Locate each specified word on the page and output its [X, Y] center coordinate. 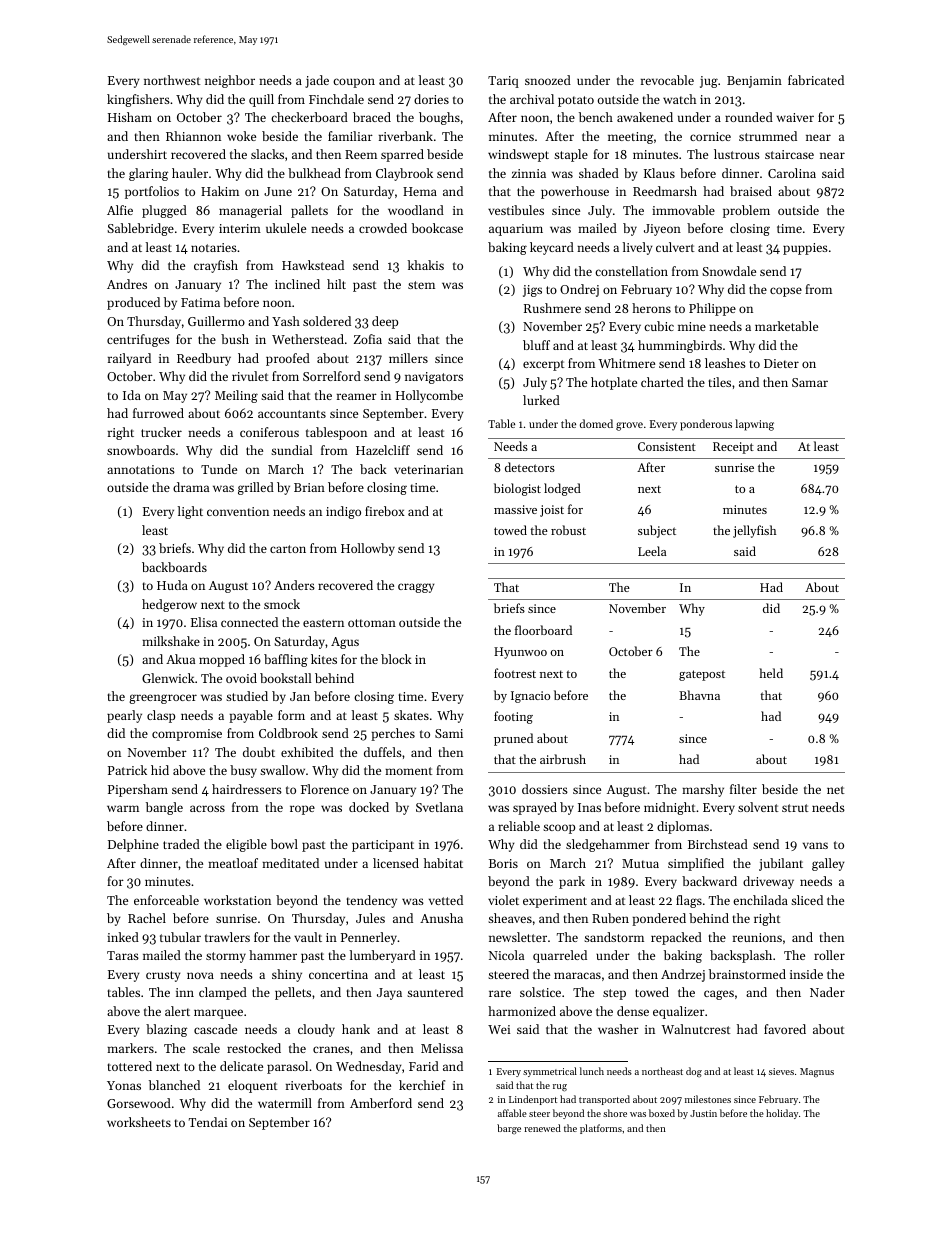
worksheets [139, 1122]
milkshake [171, 641]
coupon [354, 83]
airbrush [563, 759]
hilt [336, 284]
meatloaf [233, 863]
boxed [662, 1113]
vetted [446, 900]
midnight [669, 808]
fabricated [816, 80]
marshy [703, 790]
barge [509, 1129]
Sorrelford [332, 376]
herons [651, 308]
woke [241, 136]
